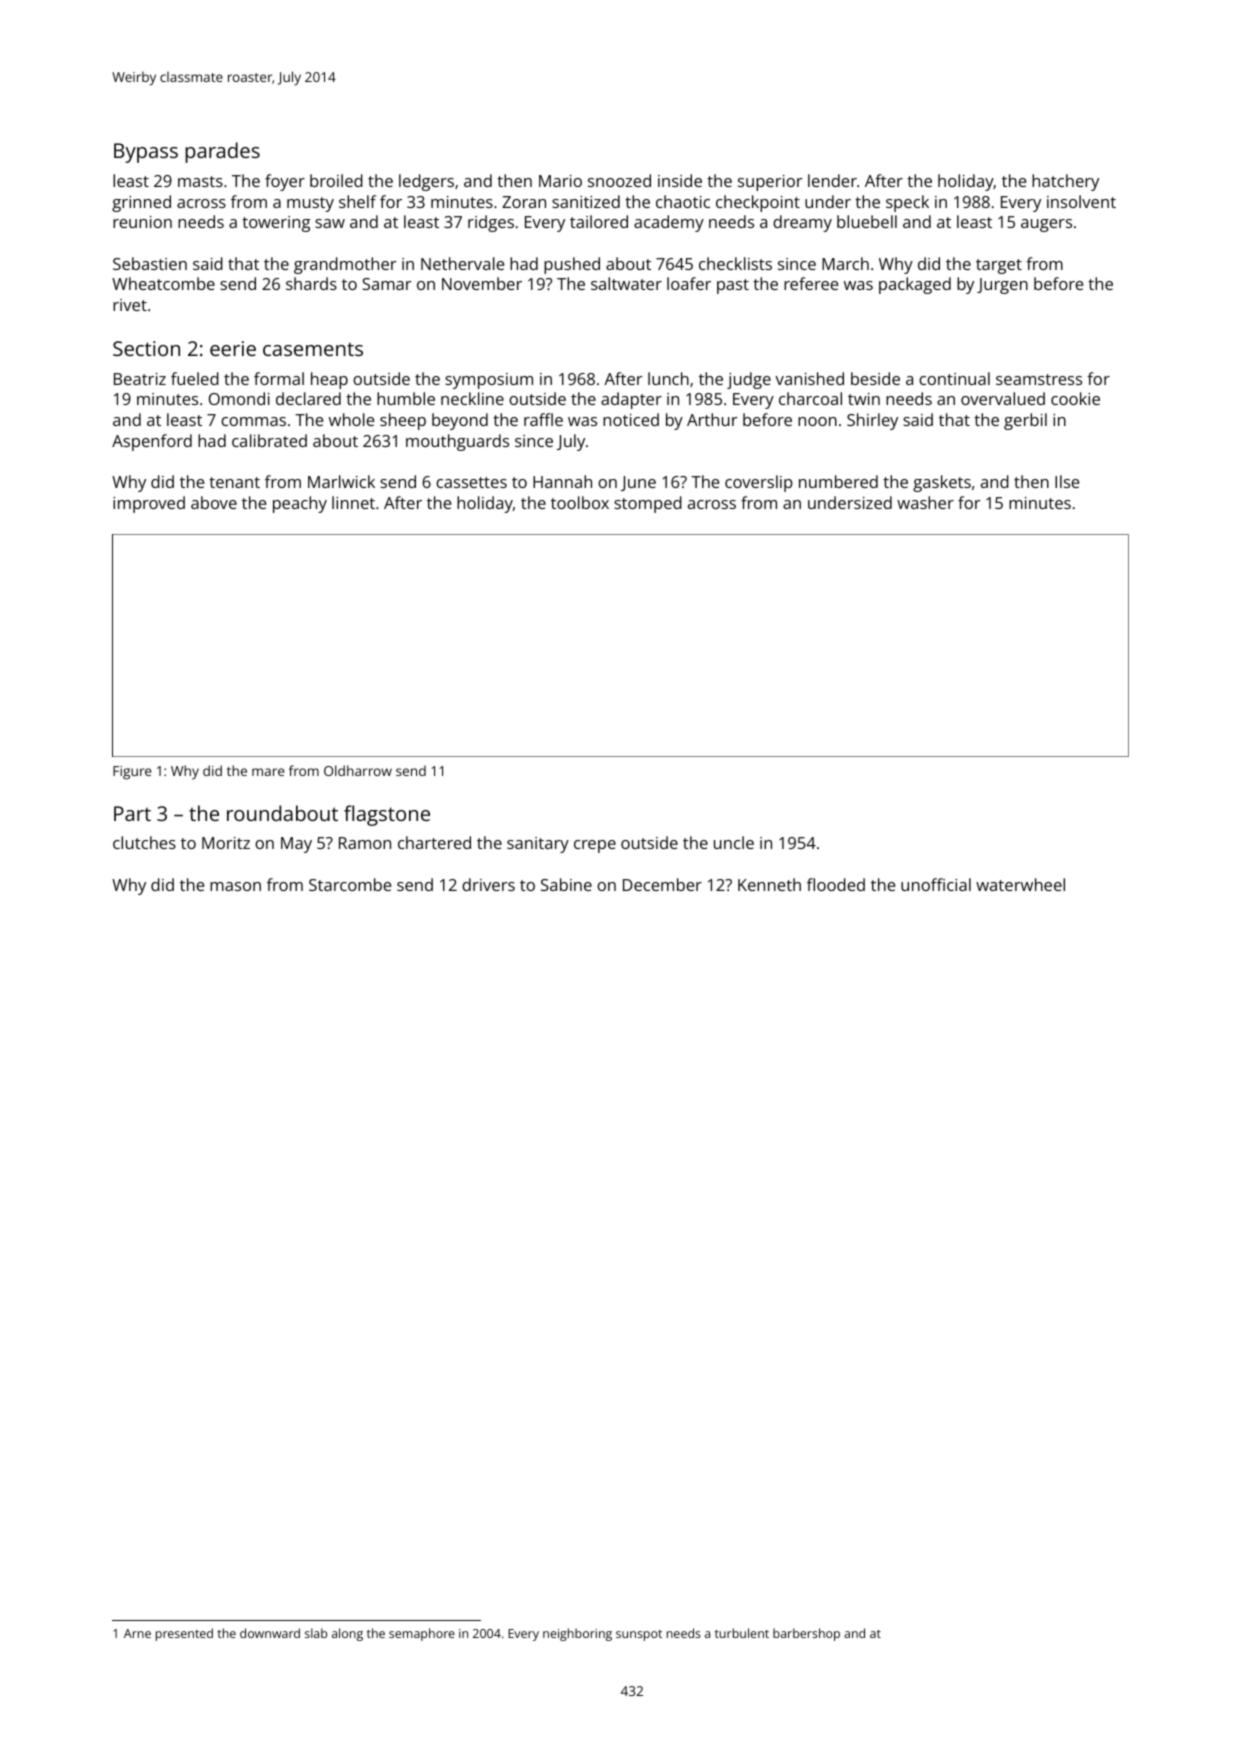 Image resolution: width=1241 pixels, height=1755 pixels. I want to click on improved, so click(149, 504).
